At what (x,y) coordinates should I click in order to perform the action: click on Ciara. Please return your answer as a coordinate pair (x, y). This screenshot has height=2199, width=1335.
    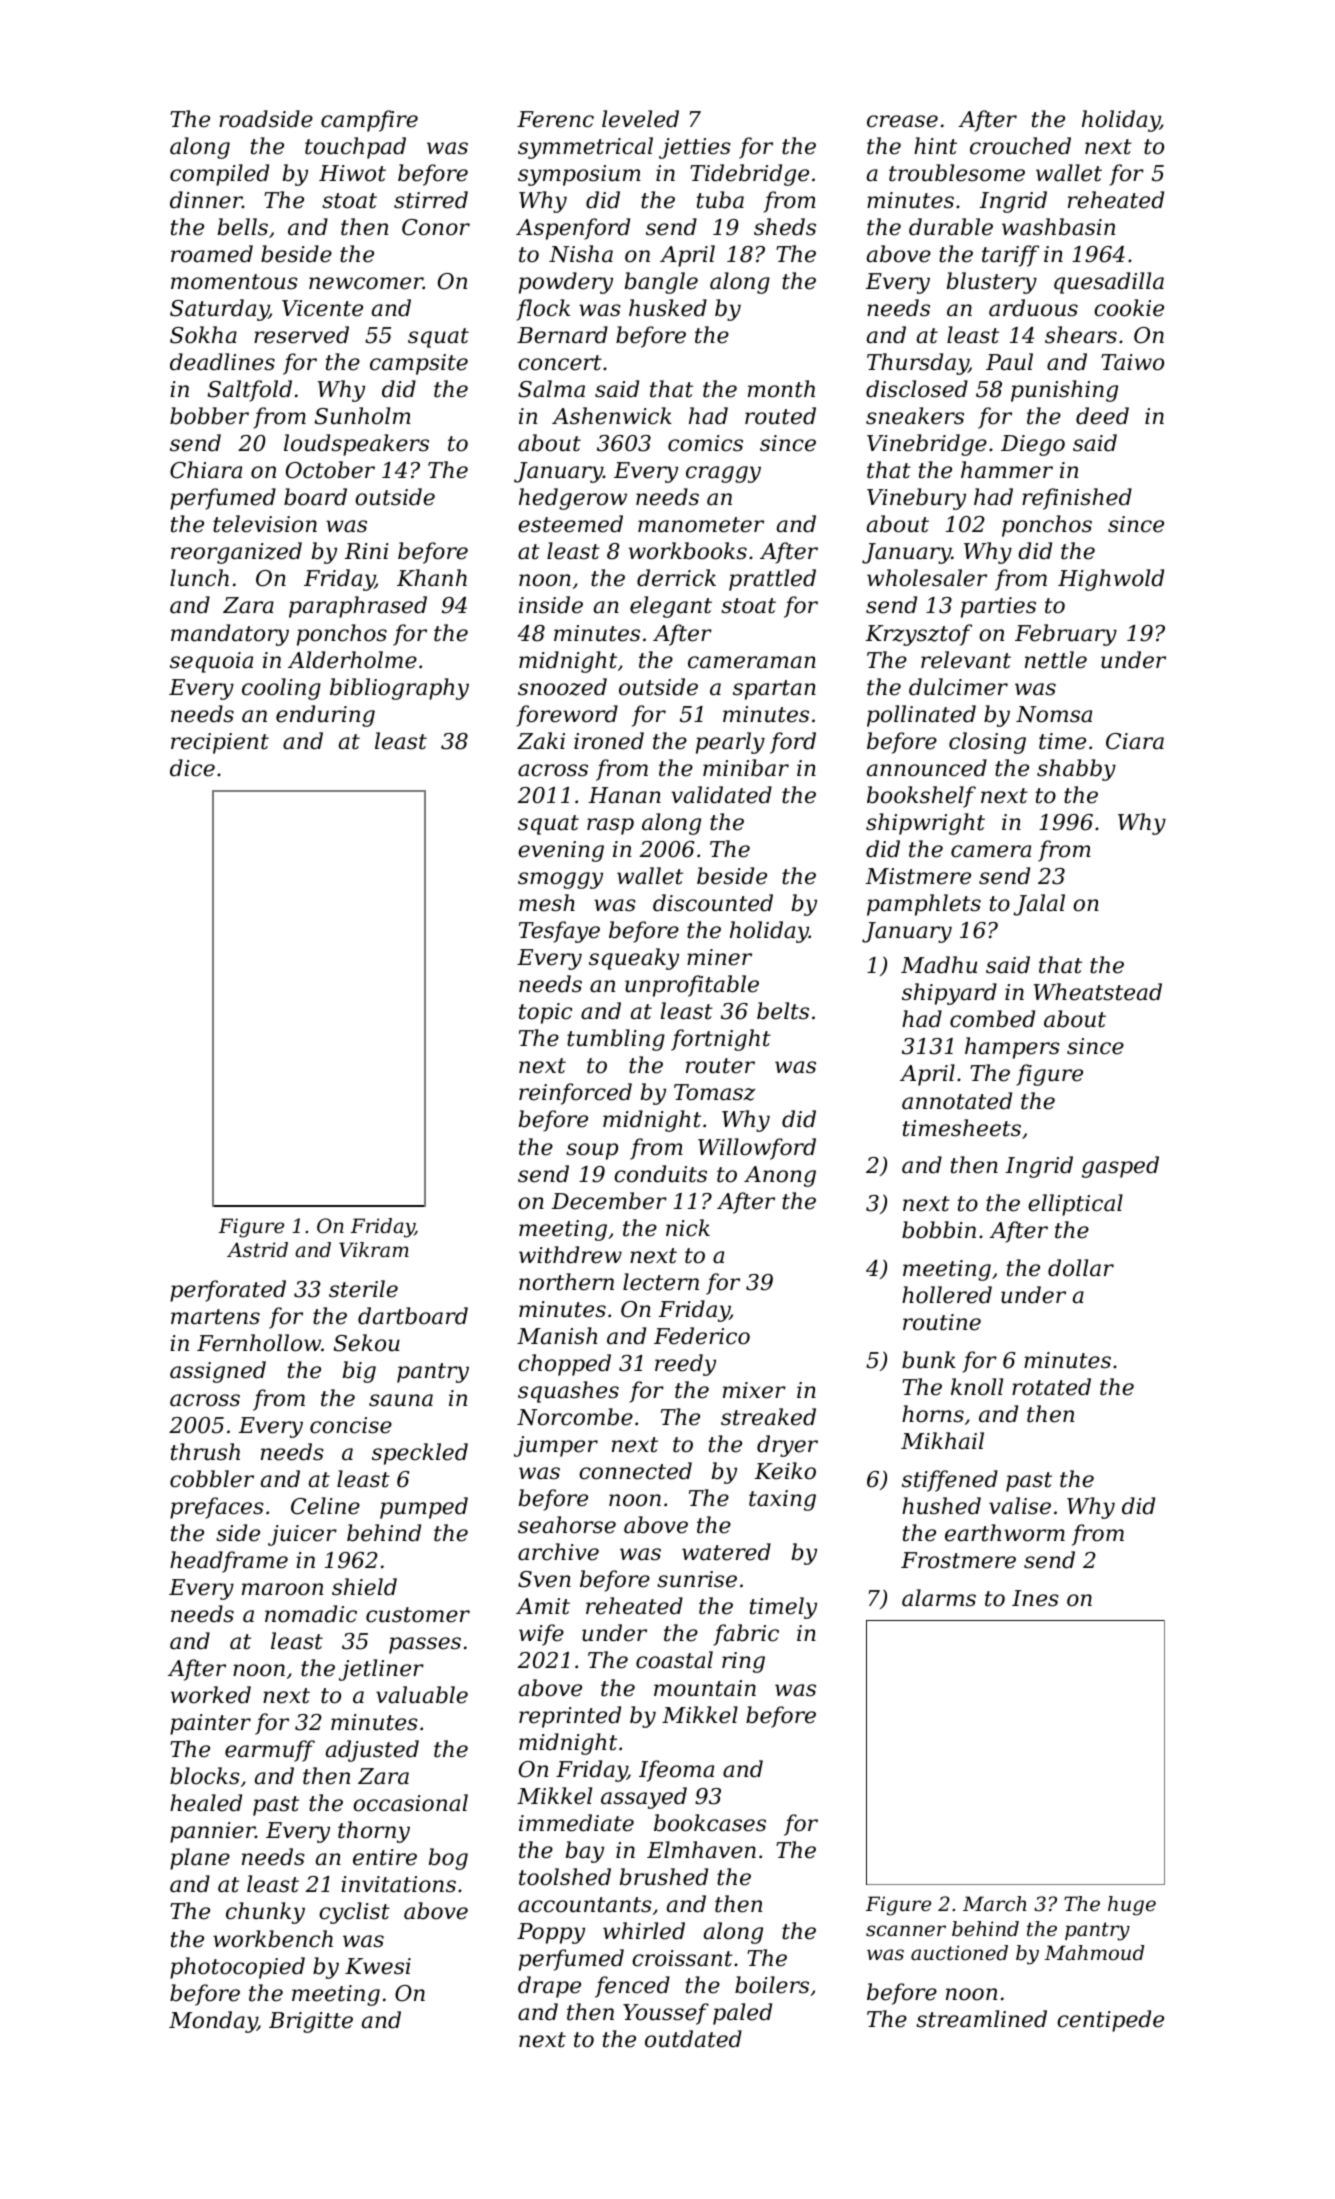
    Looking at the image, I should click on (1135, 741).
